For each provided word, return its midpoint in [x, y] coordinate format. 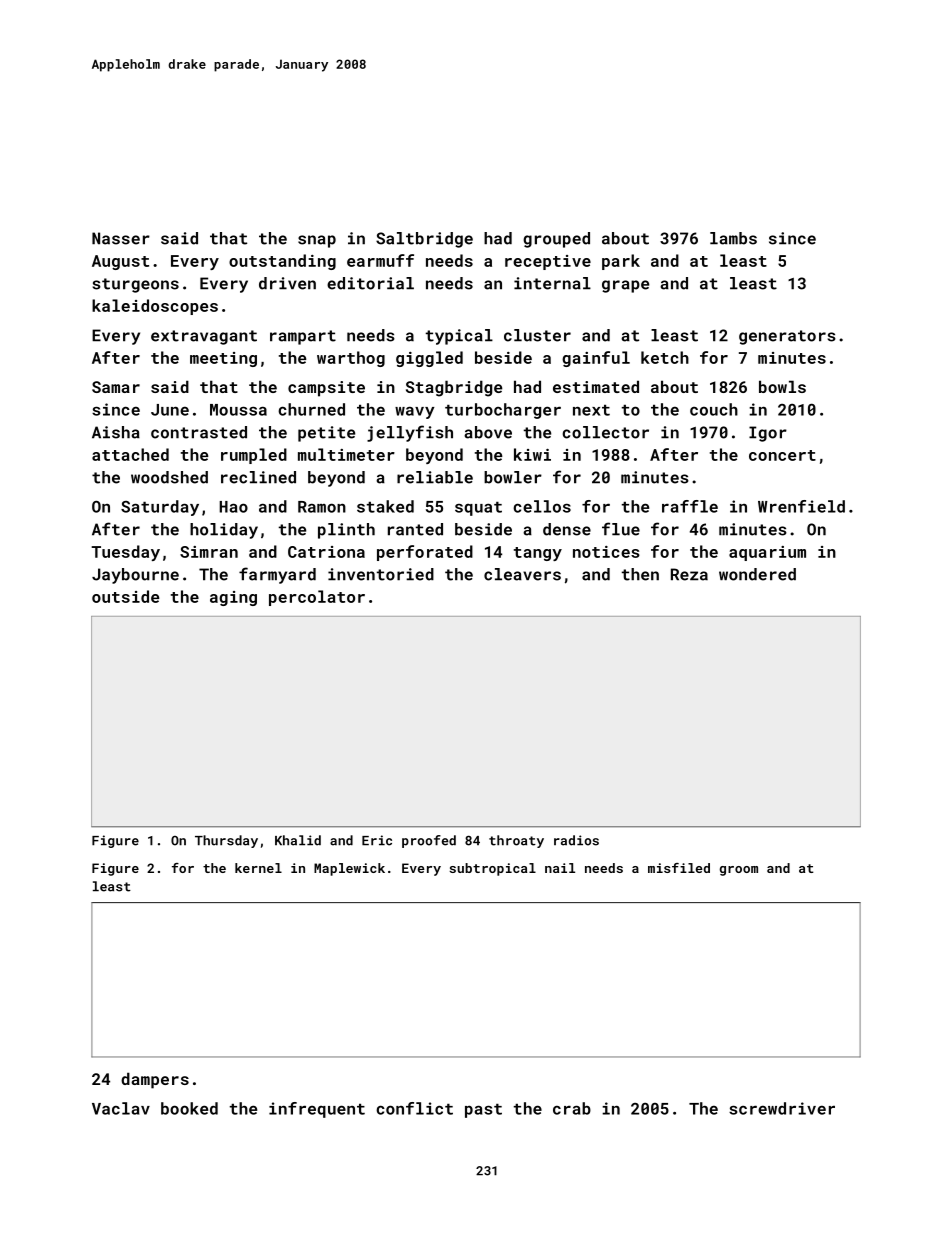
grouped [556, 240]
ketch [665, 357]
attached [130, 454]
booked [189, 1108]
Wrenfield [801, 506]
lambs [733, 238]
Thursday [226, 841]
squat [478, 509]
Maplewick [349, 869]
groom [739, 871]
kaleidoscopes [155, 307]
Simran [209, 552]
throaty [516, 841]
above [488, 432]
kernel [258, 868]
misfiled [679, 868]
